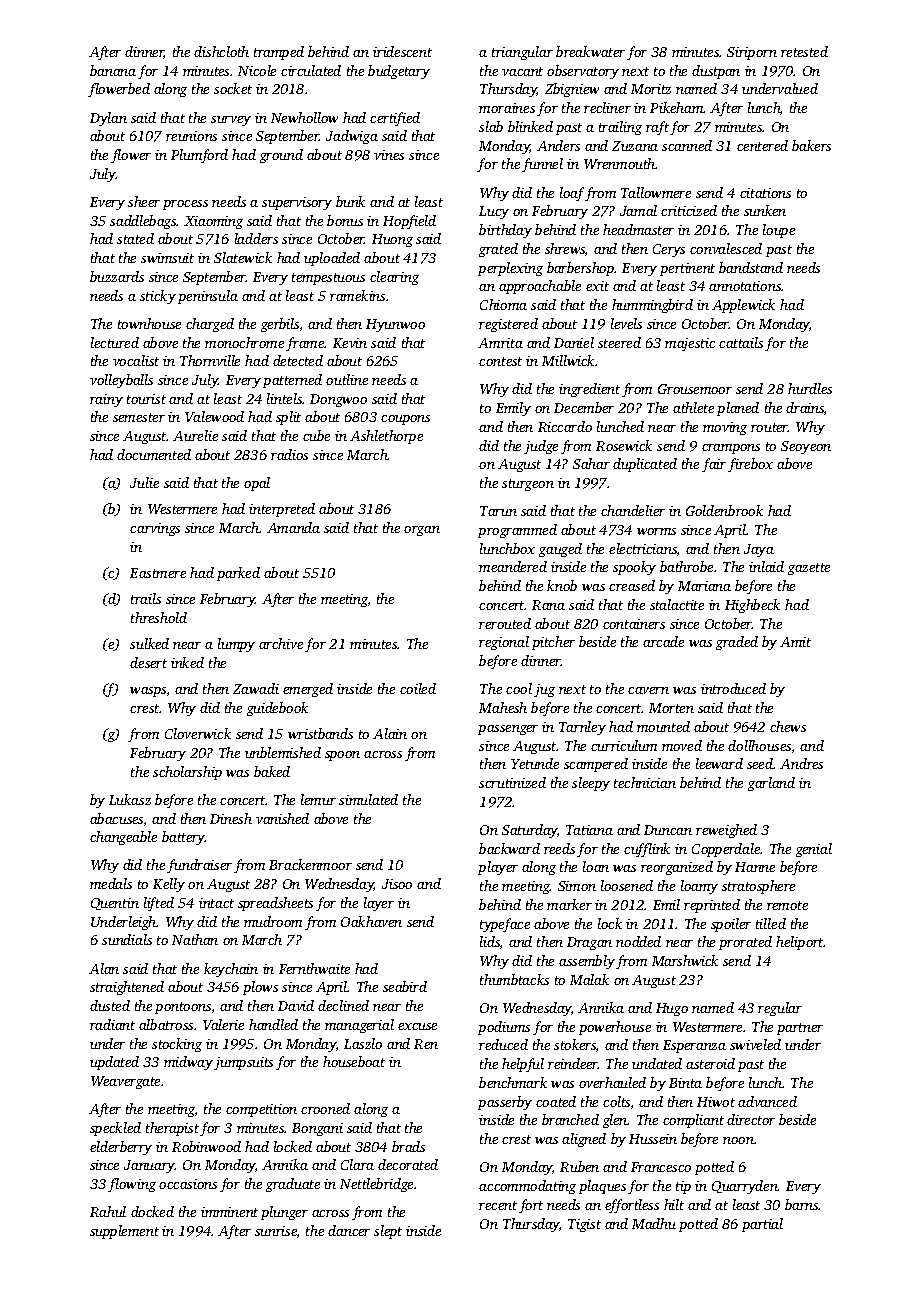  What do you see at coordinates (342, 756) in the screenshot?
I see `spoon` at bounding box center [342, 756].
